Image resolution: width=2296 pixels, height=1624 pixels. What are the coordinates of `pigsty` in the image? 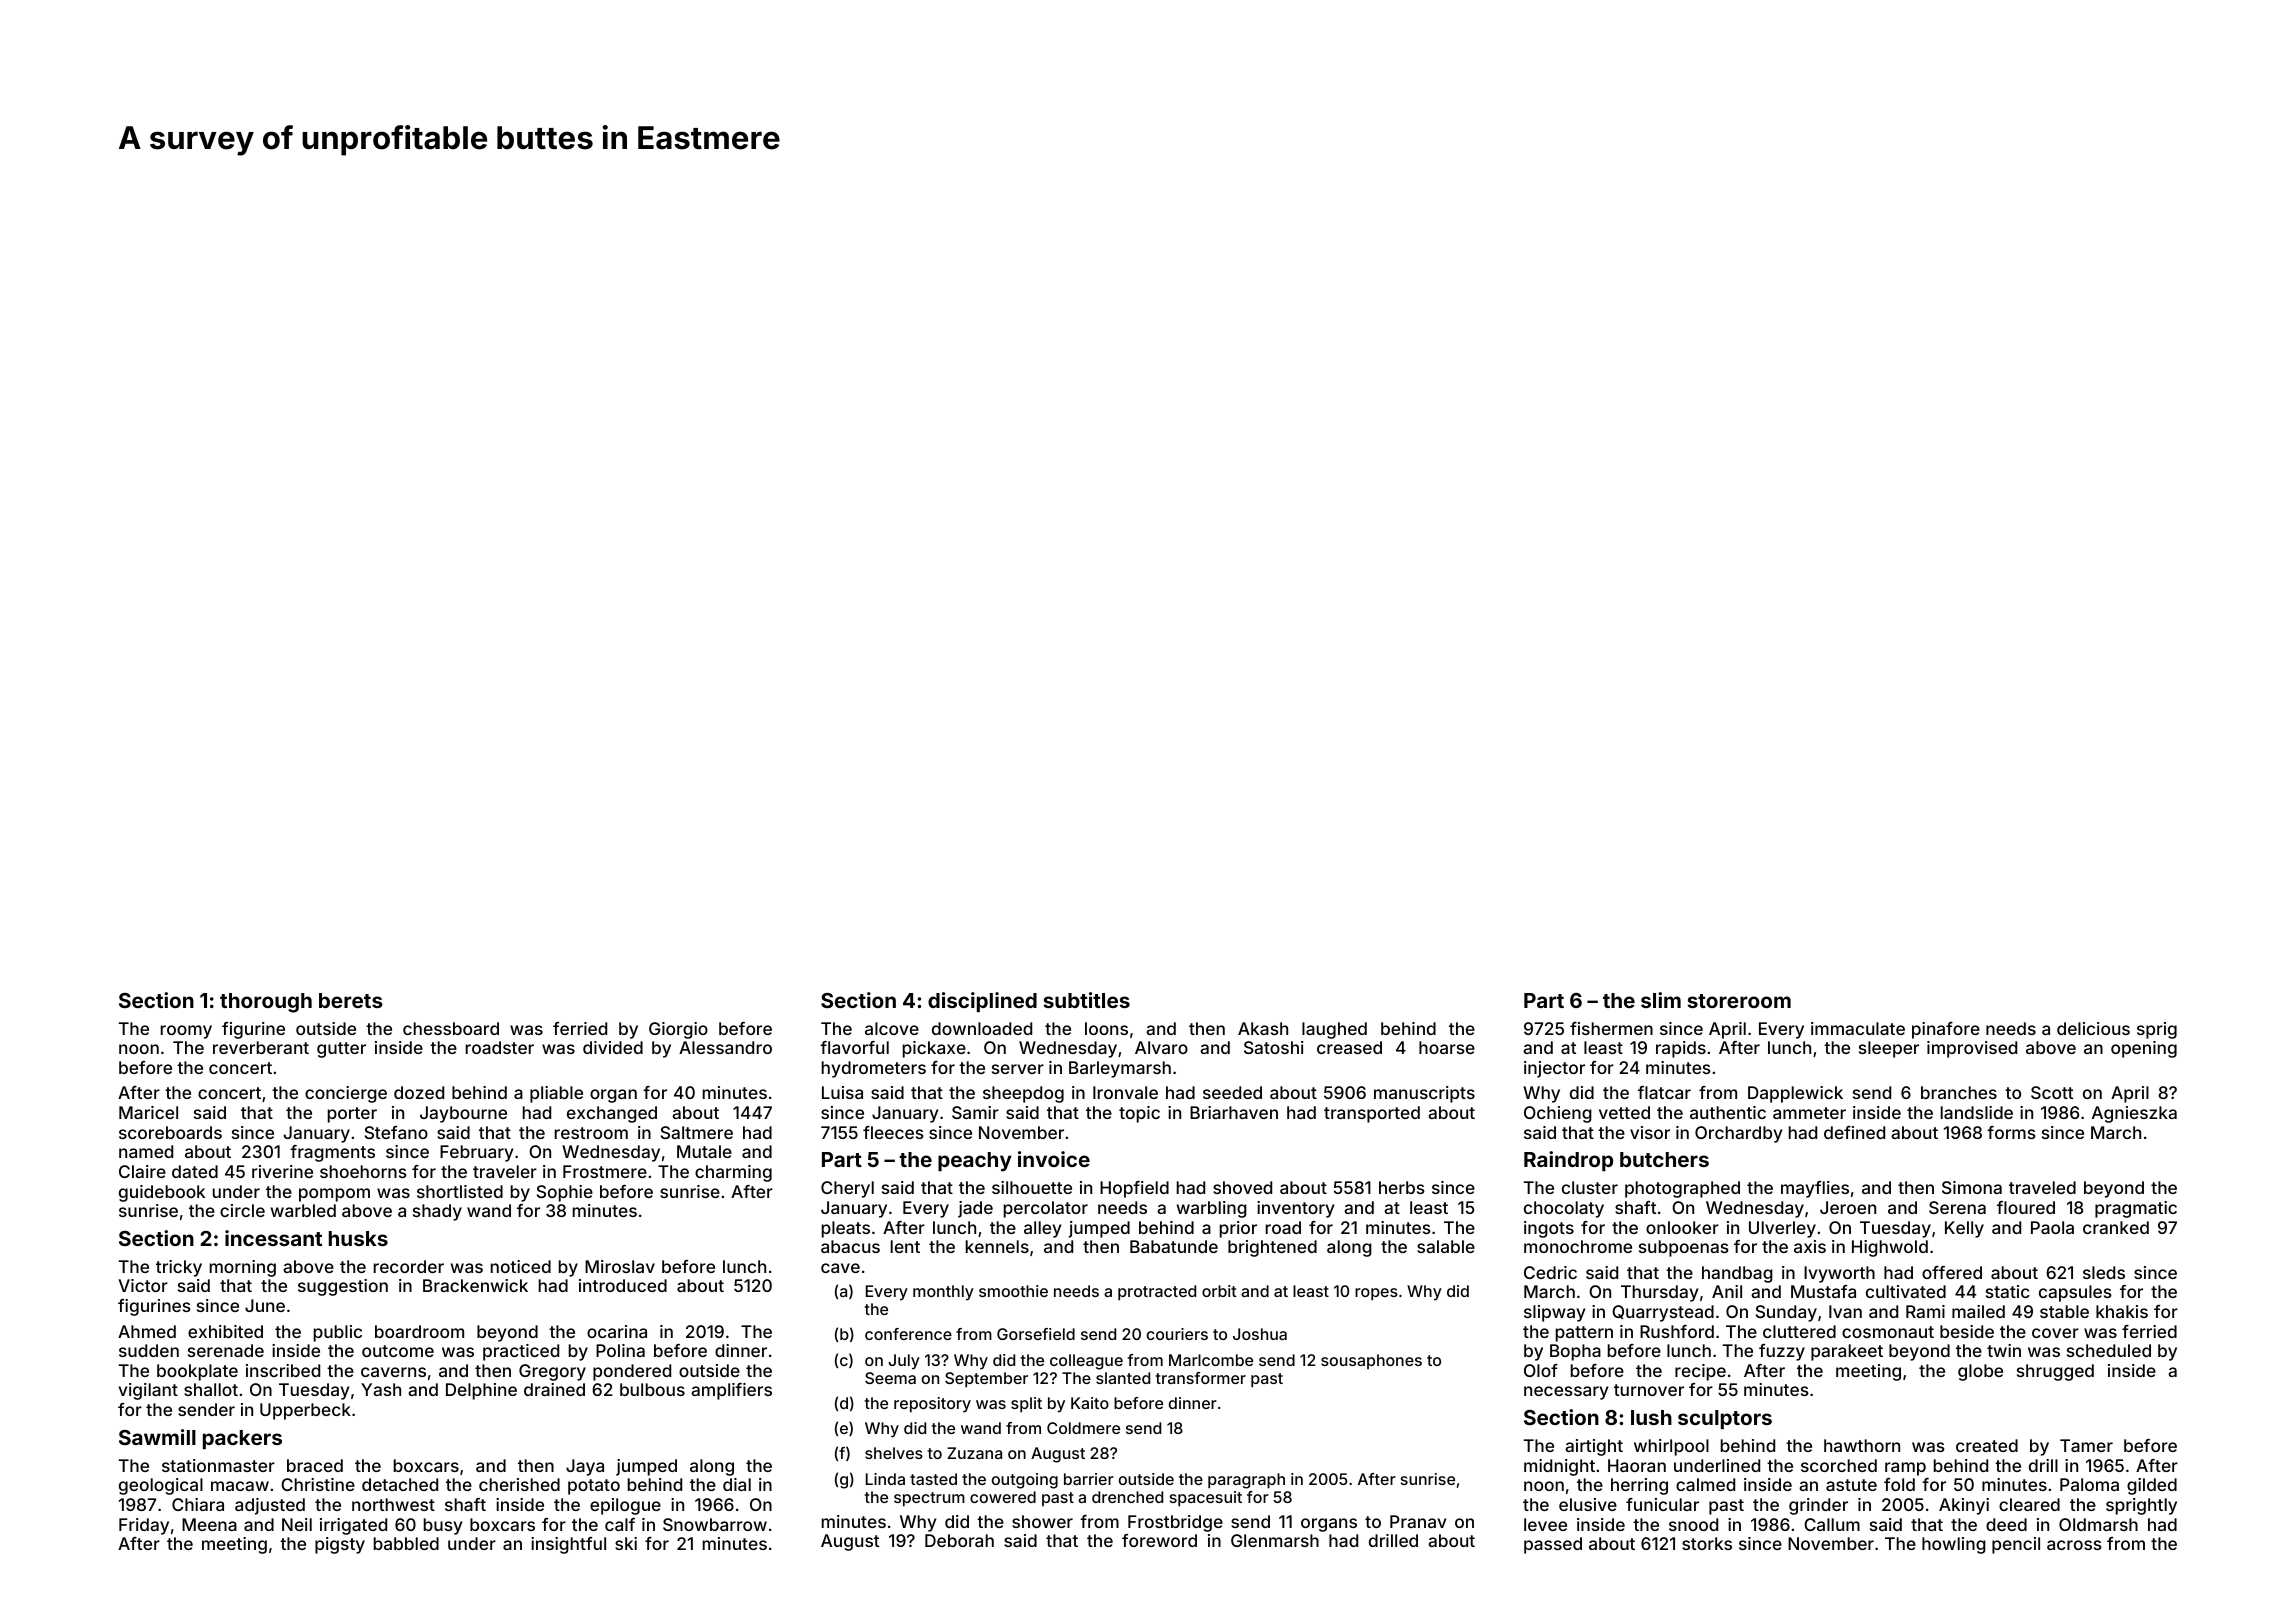 It's located at (340, 1545).
